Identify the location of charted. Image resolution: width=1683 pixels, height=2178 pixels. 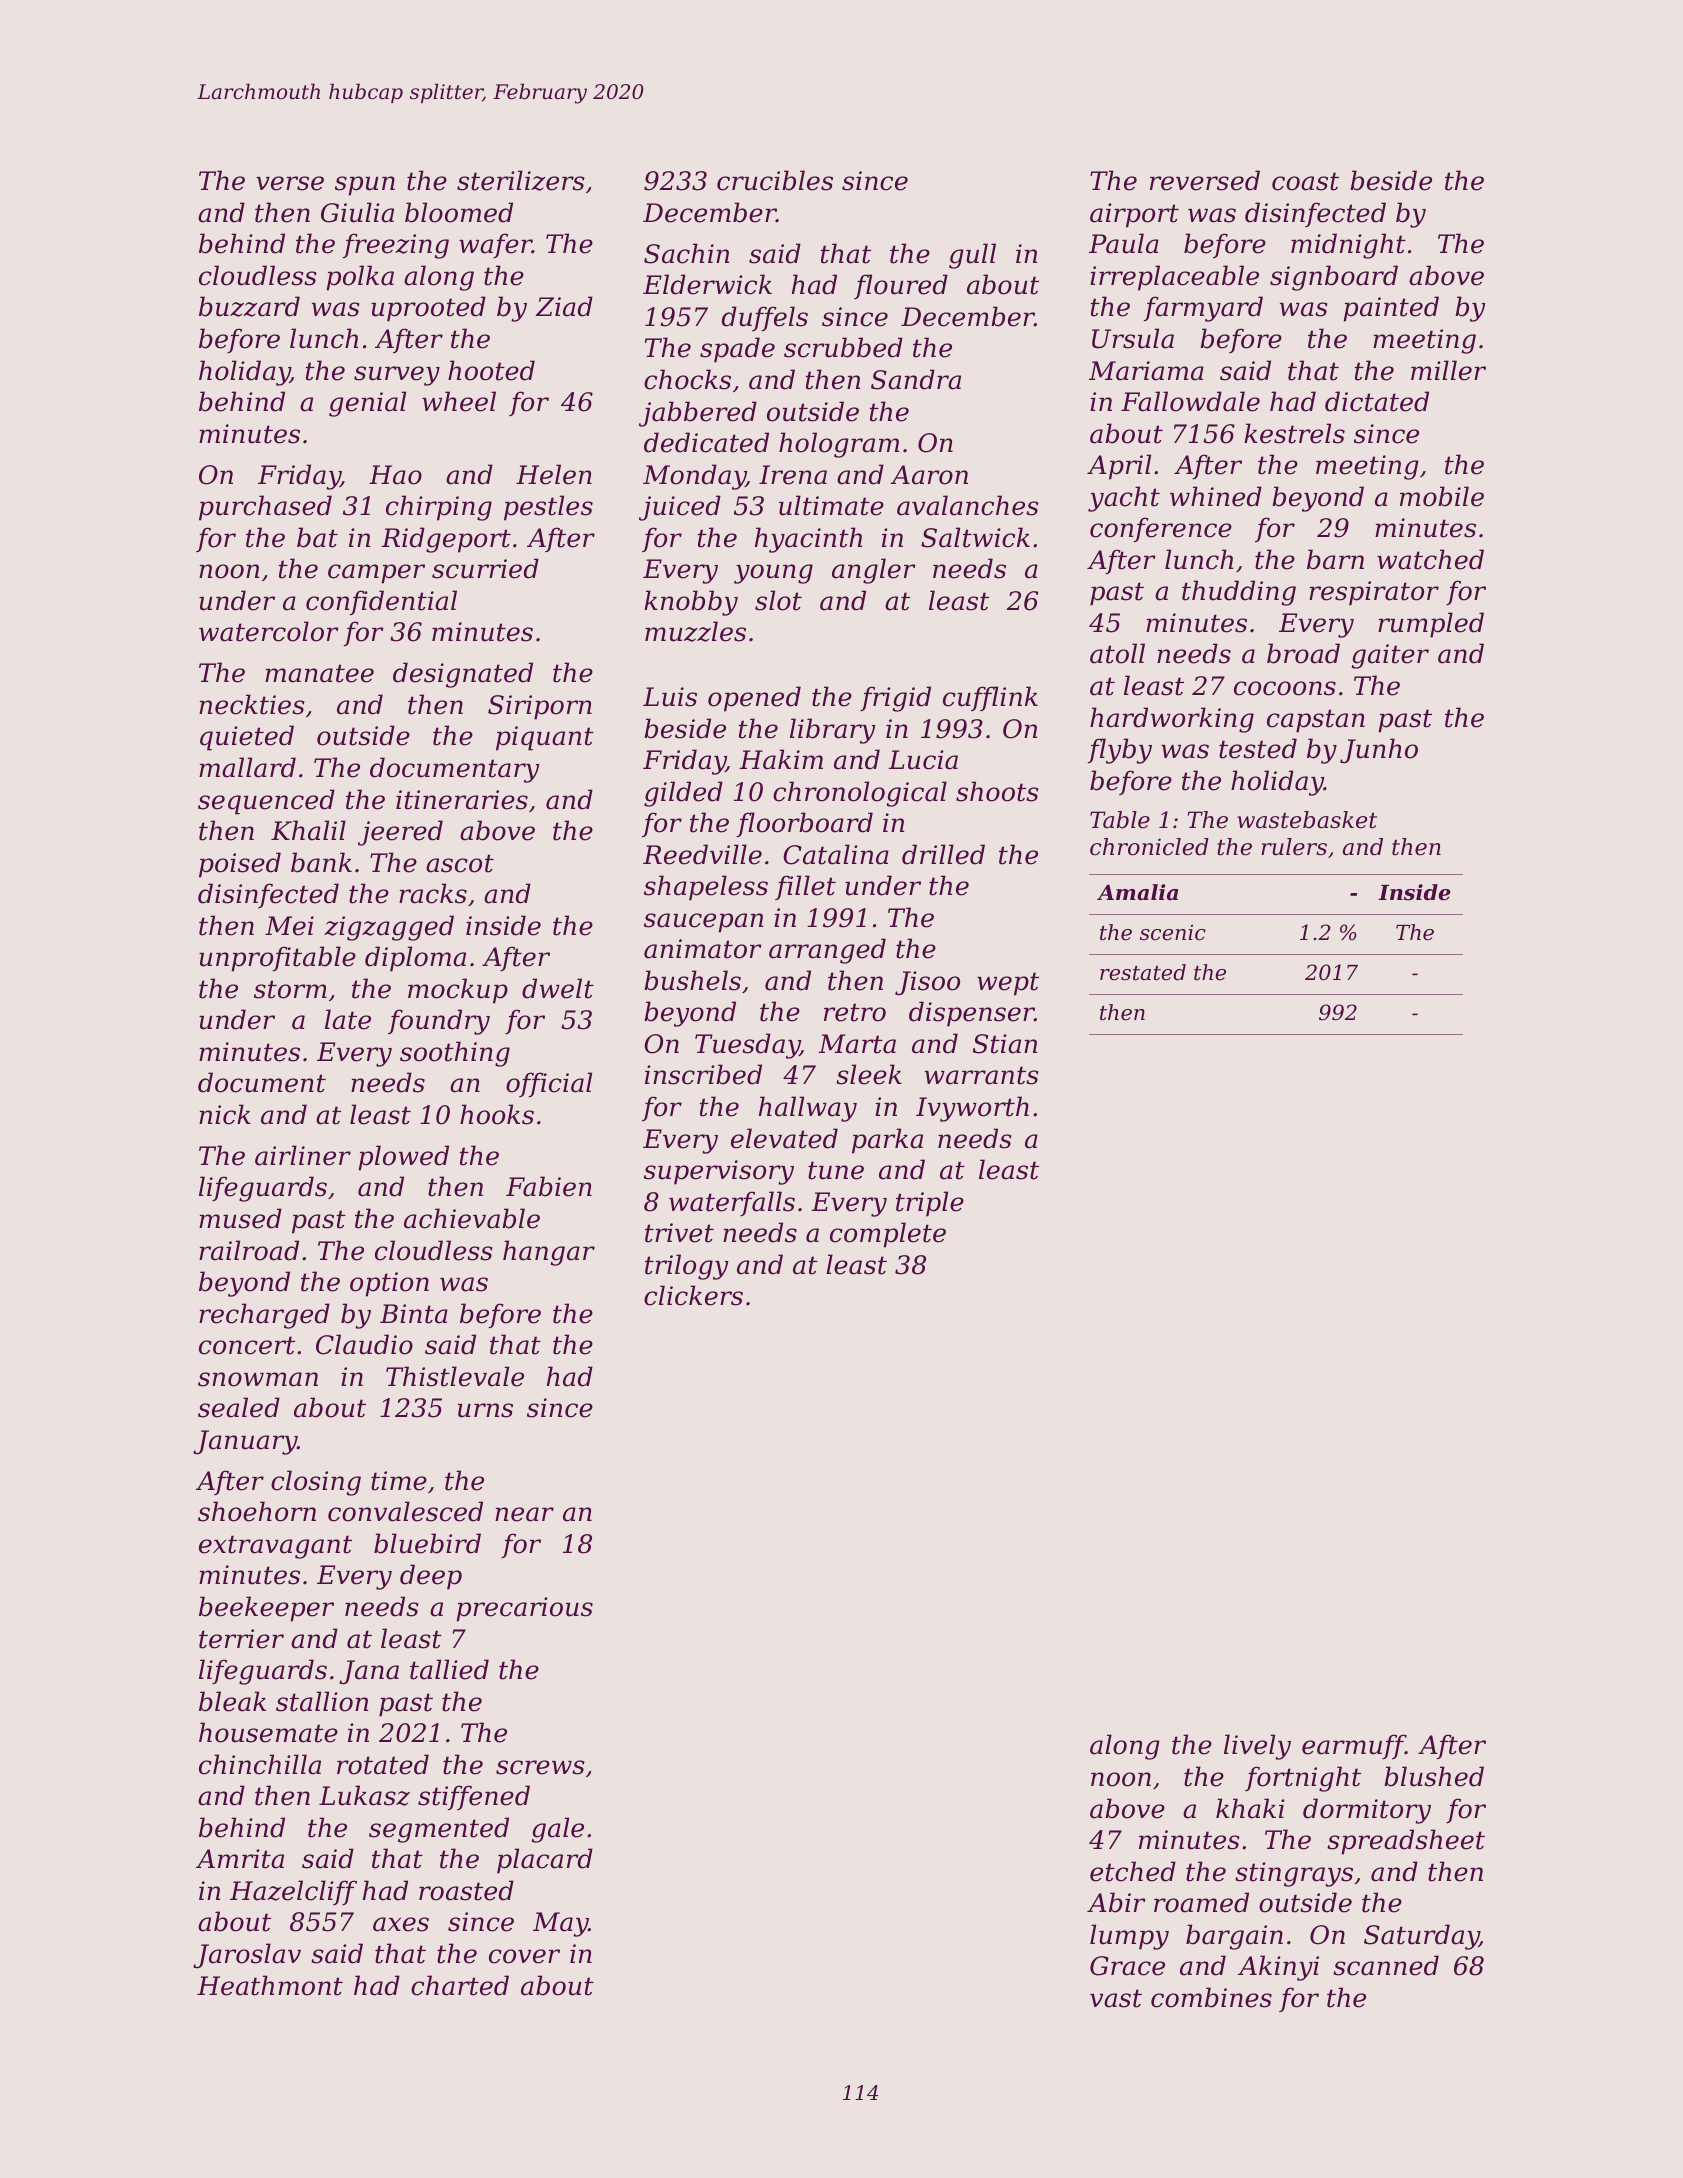
(460, 1985).
